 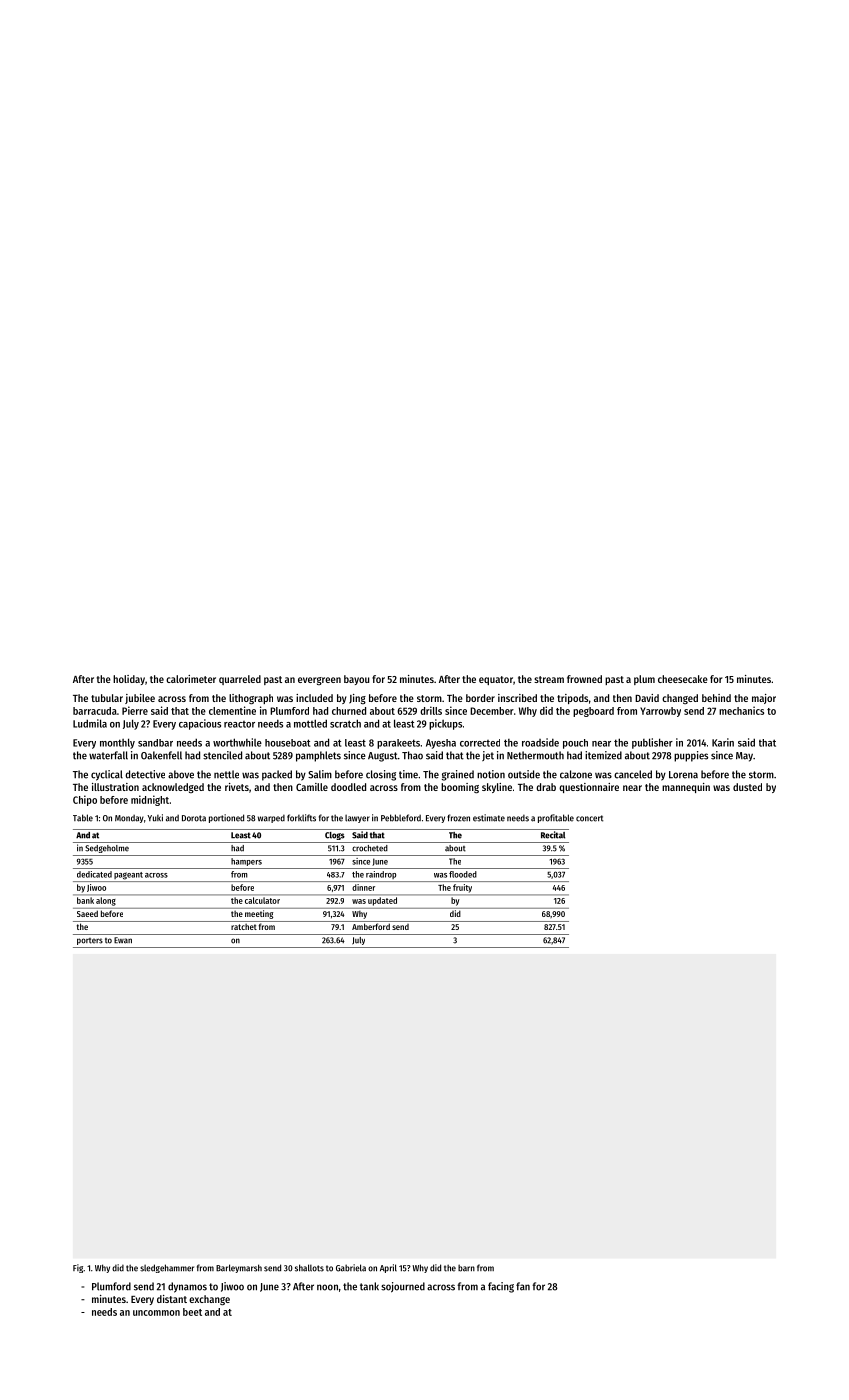 I want to click on quarreled, so click(x=240, y=680).
